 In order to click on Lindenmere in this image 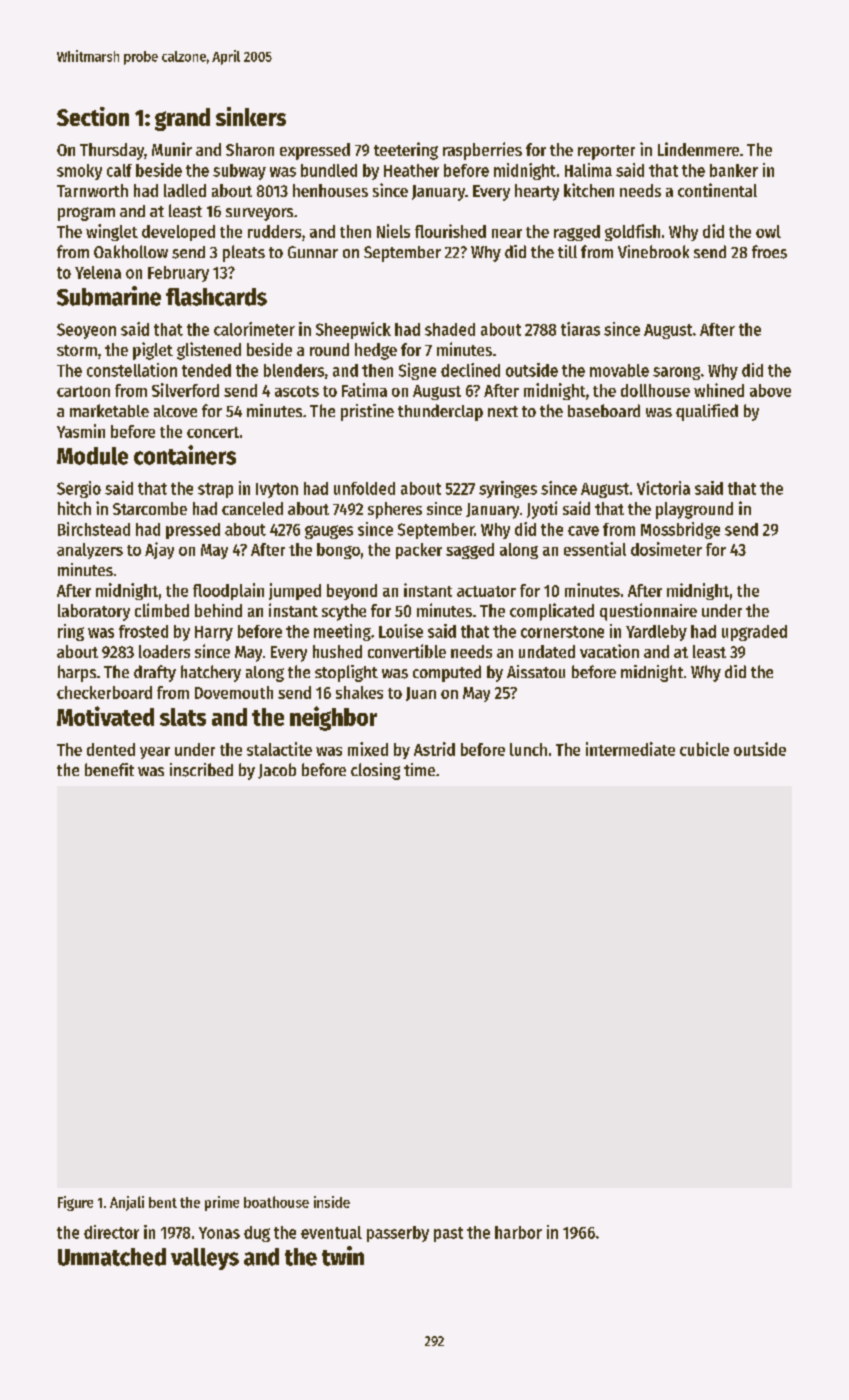, I will do `click(698, 149)`.
